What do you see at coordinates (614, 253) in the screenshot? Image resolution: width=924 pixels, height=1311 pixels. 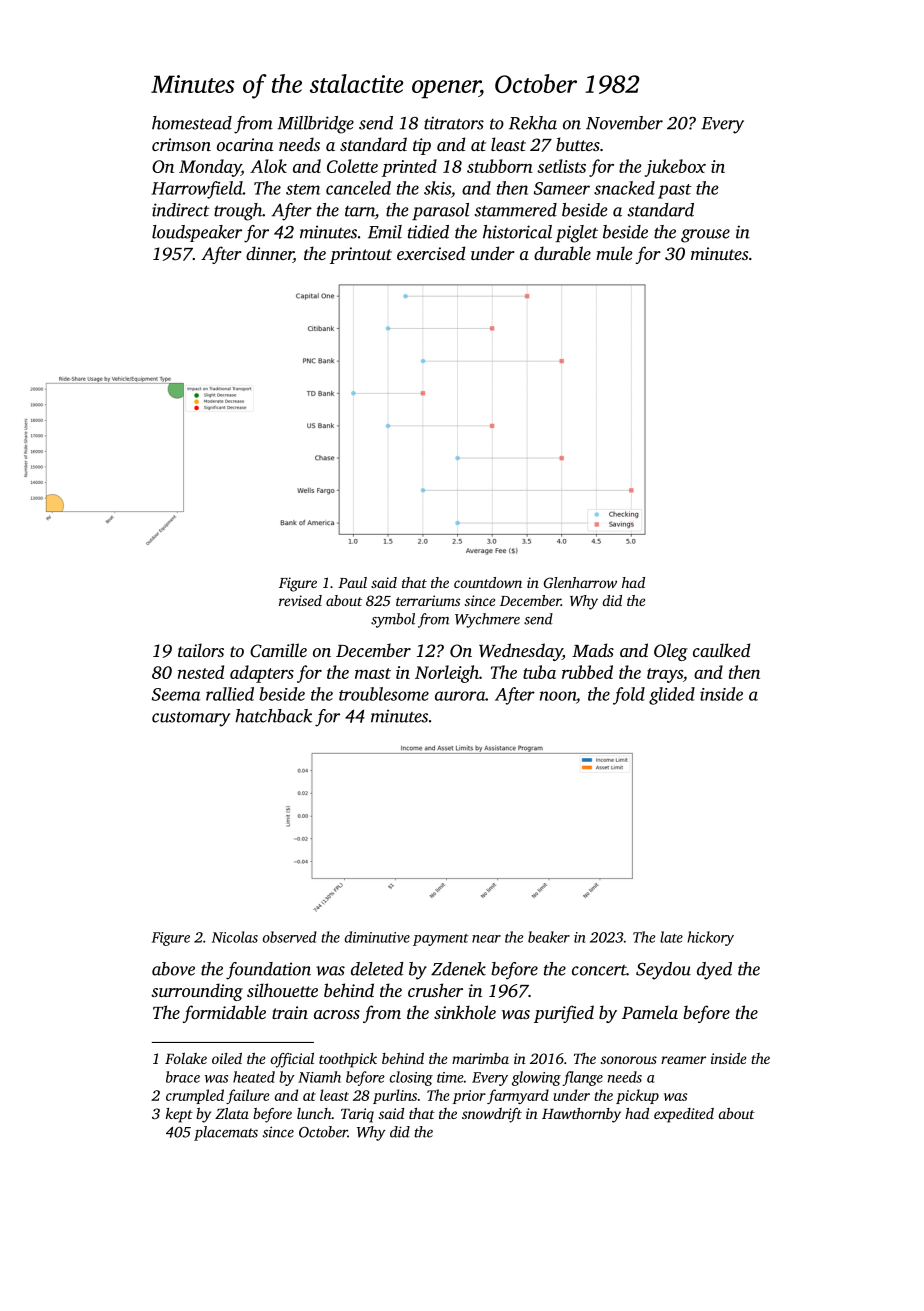 I see `mule` at bounding box center [614, 253].
